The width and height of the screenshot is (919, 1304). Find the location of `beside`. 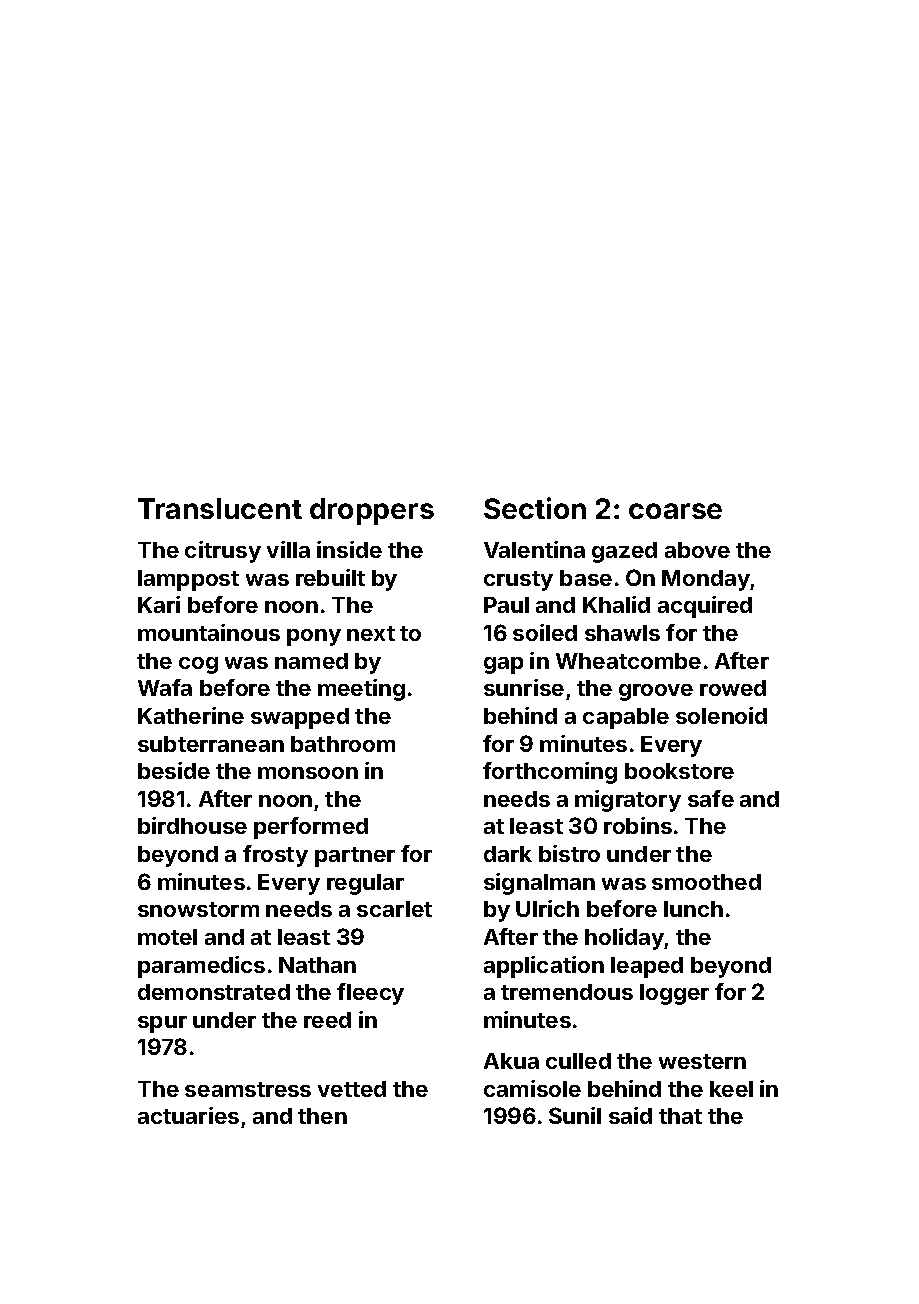

beside is located at coordinates (174, 770).
